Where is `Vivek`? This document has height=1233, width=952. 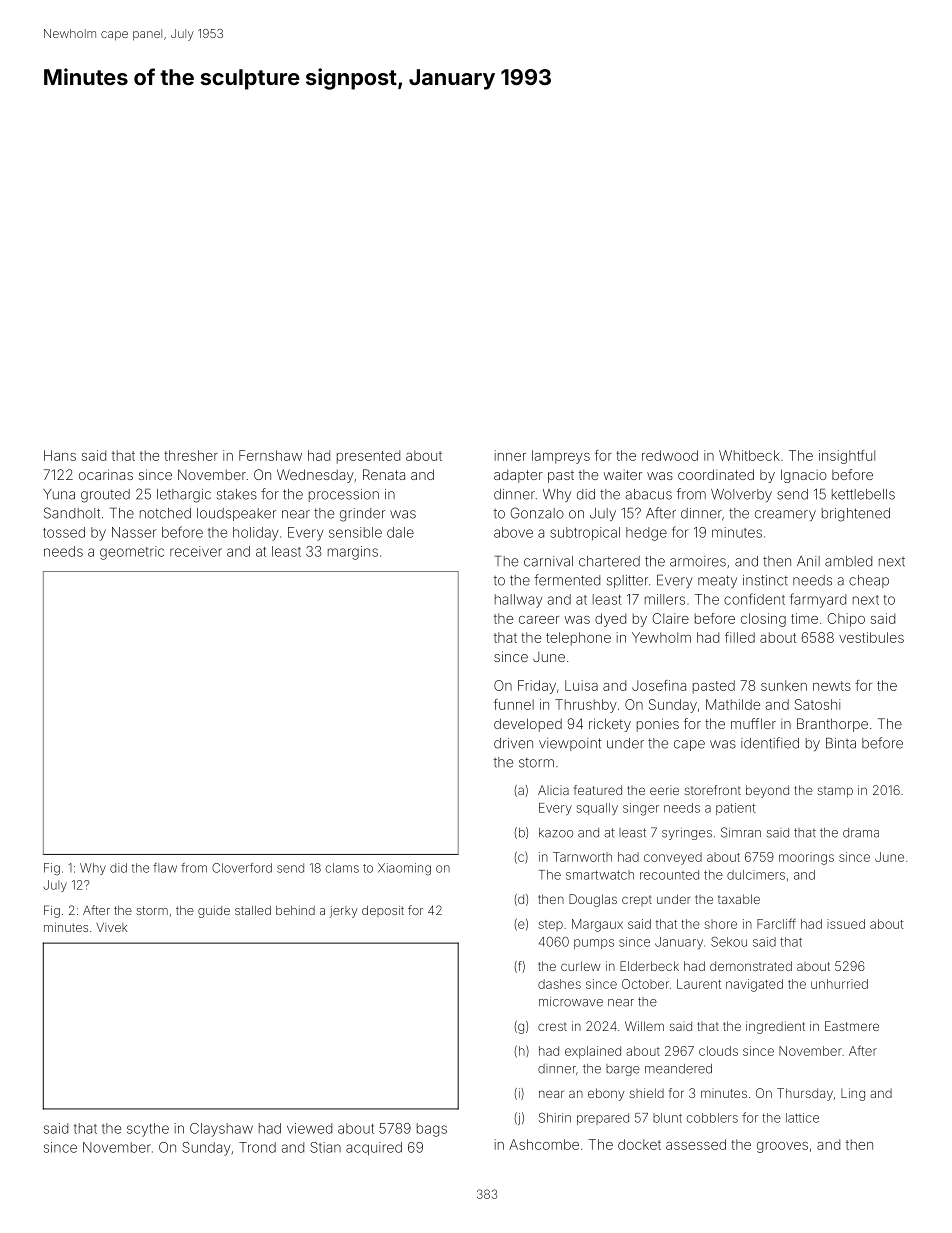
Vivek is located at coordinates (112, 927).
